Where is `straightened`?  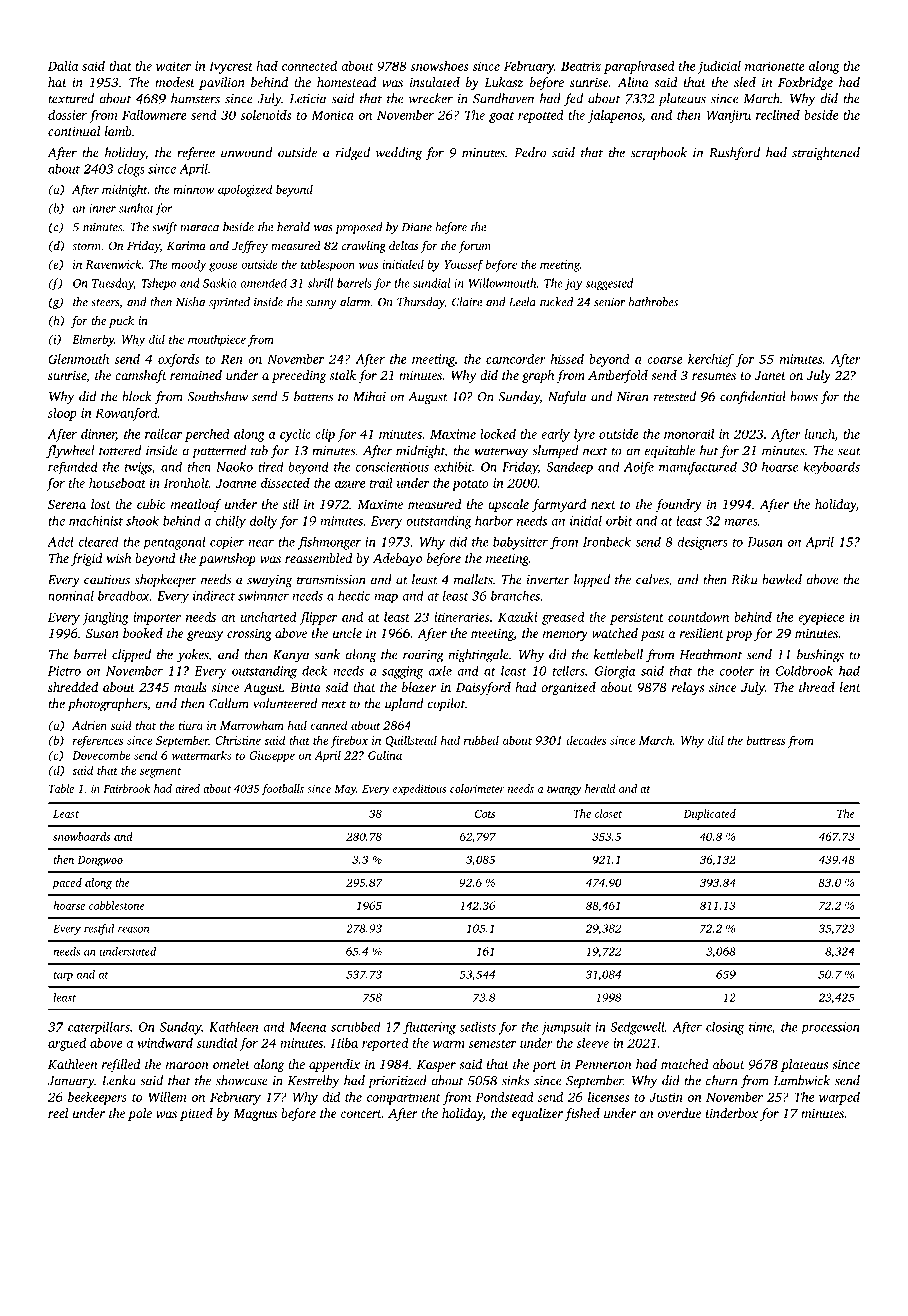
straightened is located at coordinates (826, 154).
